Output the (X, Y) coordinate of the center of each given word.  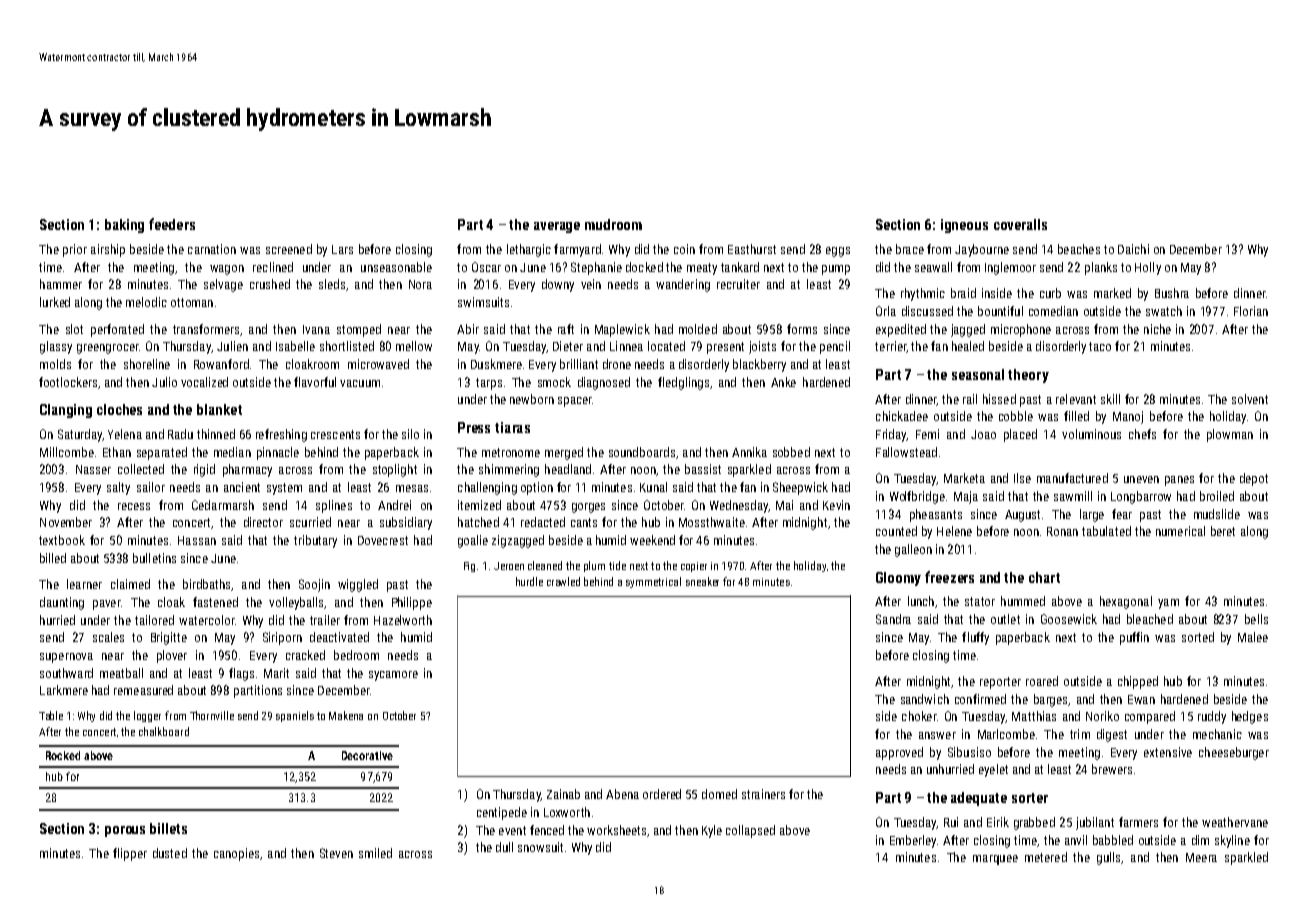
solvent (1250, 399)
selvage (223, 285)
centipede (502, 813)
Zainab (563, 794)
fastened (215, 602)
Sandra (893, 619)
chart (1044, 577)
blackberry (759, 365)
